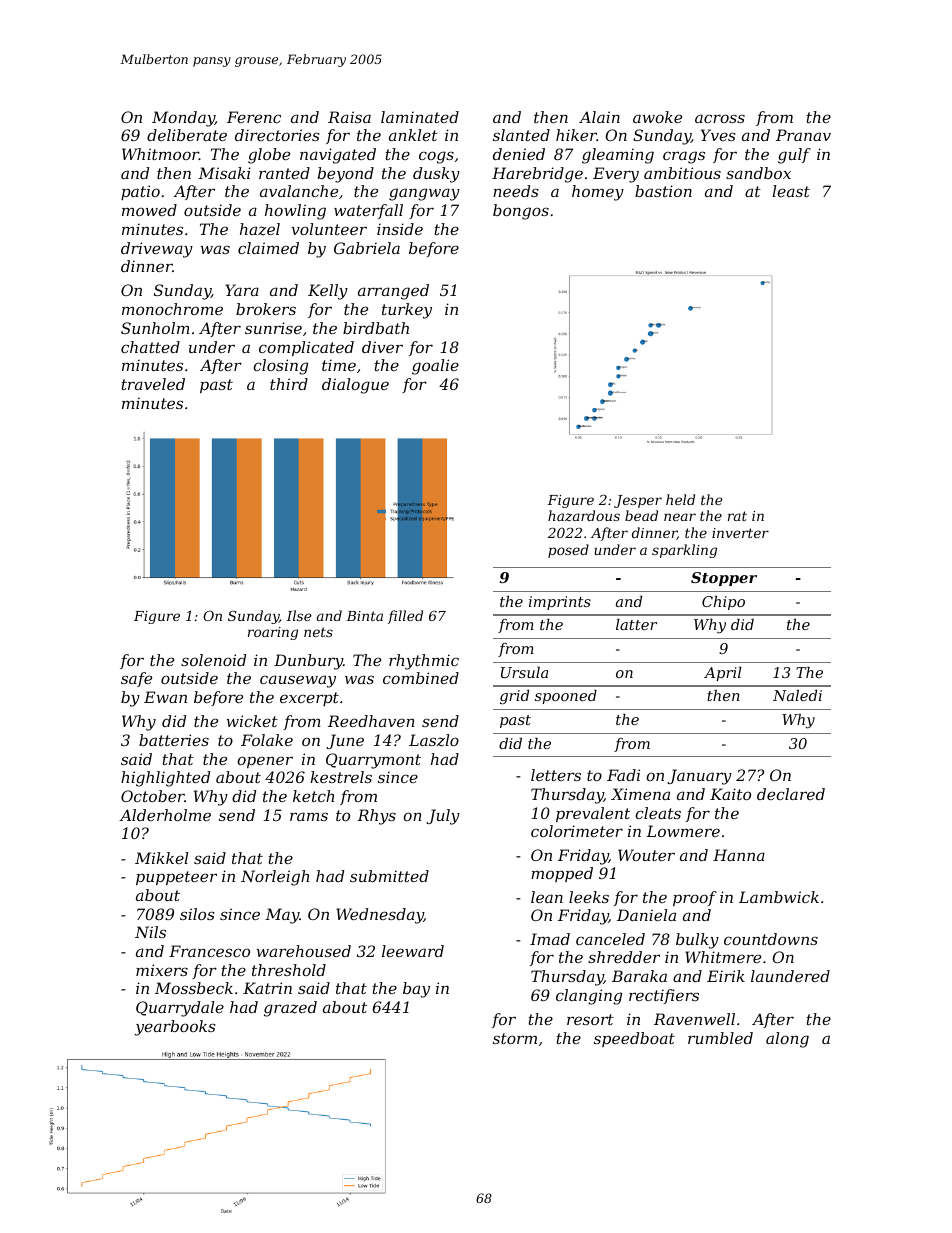  Describe the element at coordinates (797, 695) in the page. I see `Naledi` at that location.
